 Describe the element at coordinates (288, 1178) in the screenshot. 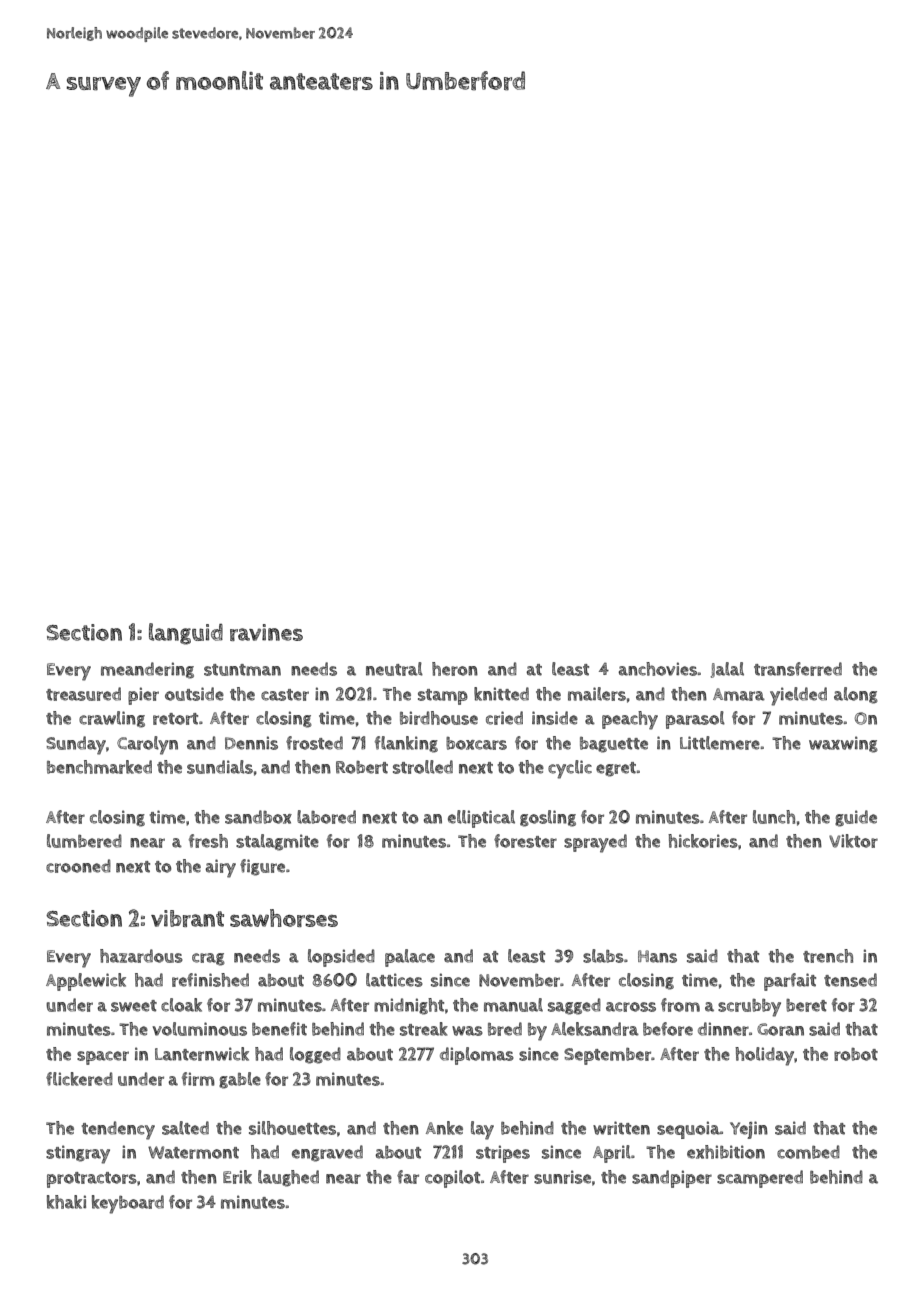

I see `laughed` at that location.
